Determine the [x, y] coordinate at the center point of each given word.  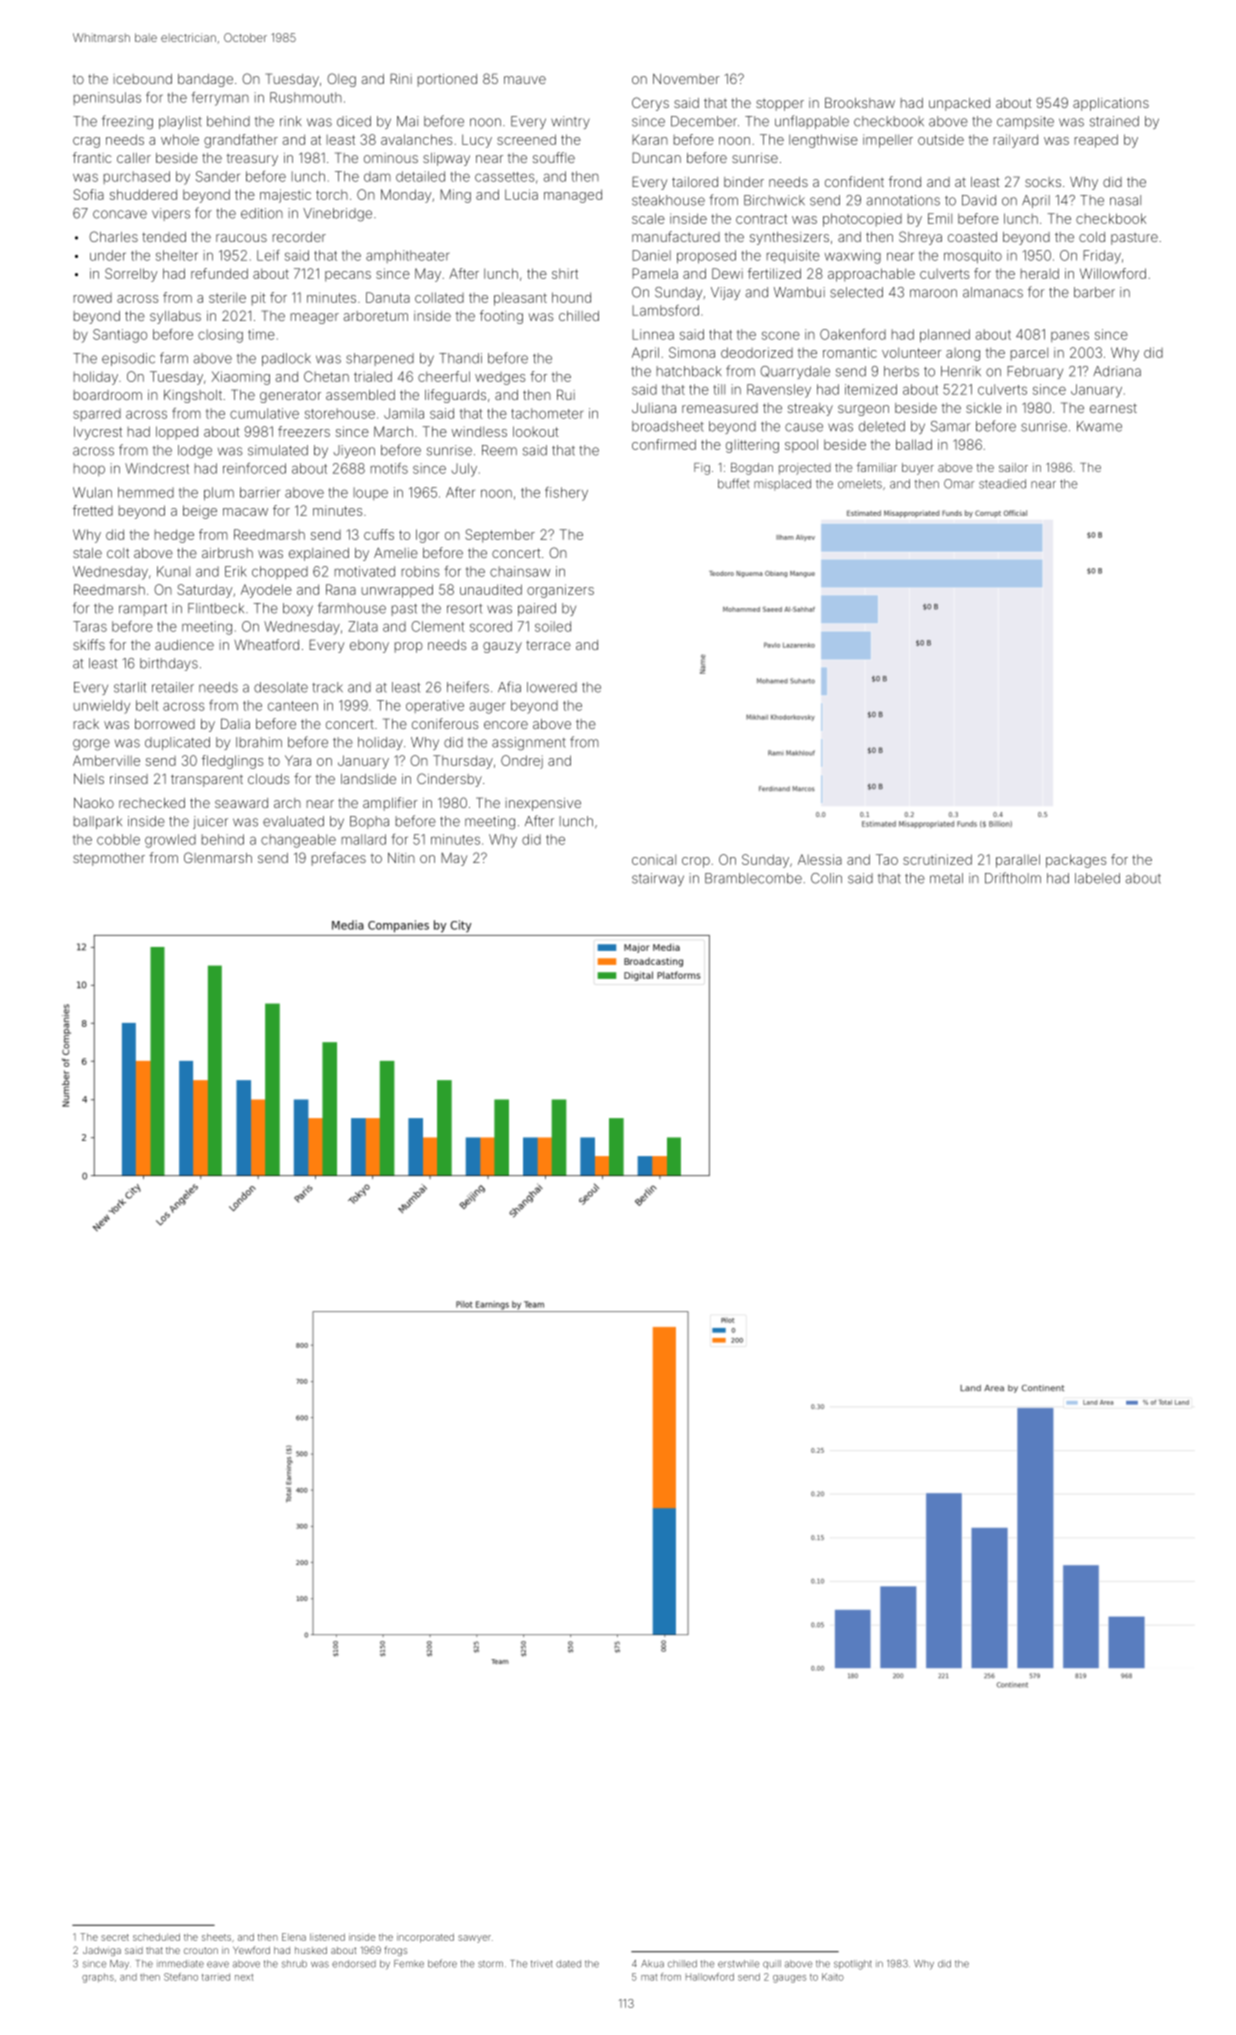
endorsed [354, 1964]
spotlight [853, 1965]
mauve [525, 80]
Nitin [401, 858]
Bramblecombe [753, 878]
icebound [143, 79]
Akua [652, 1964]
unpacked [959, 104]
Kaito [833, 1977]
